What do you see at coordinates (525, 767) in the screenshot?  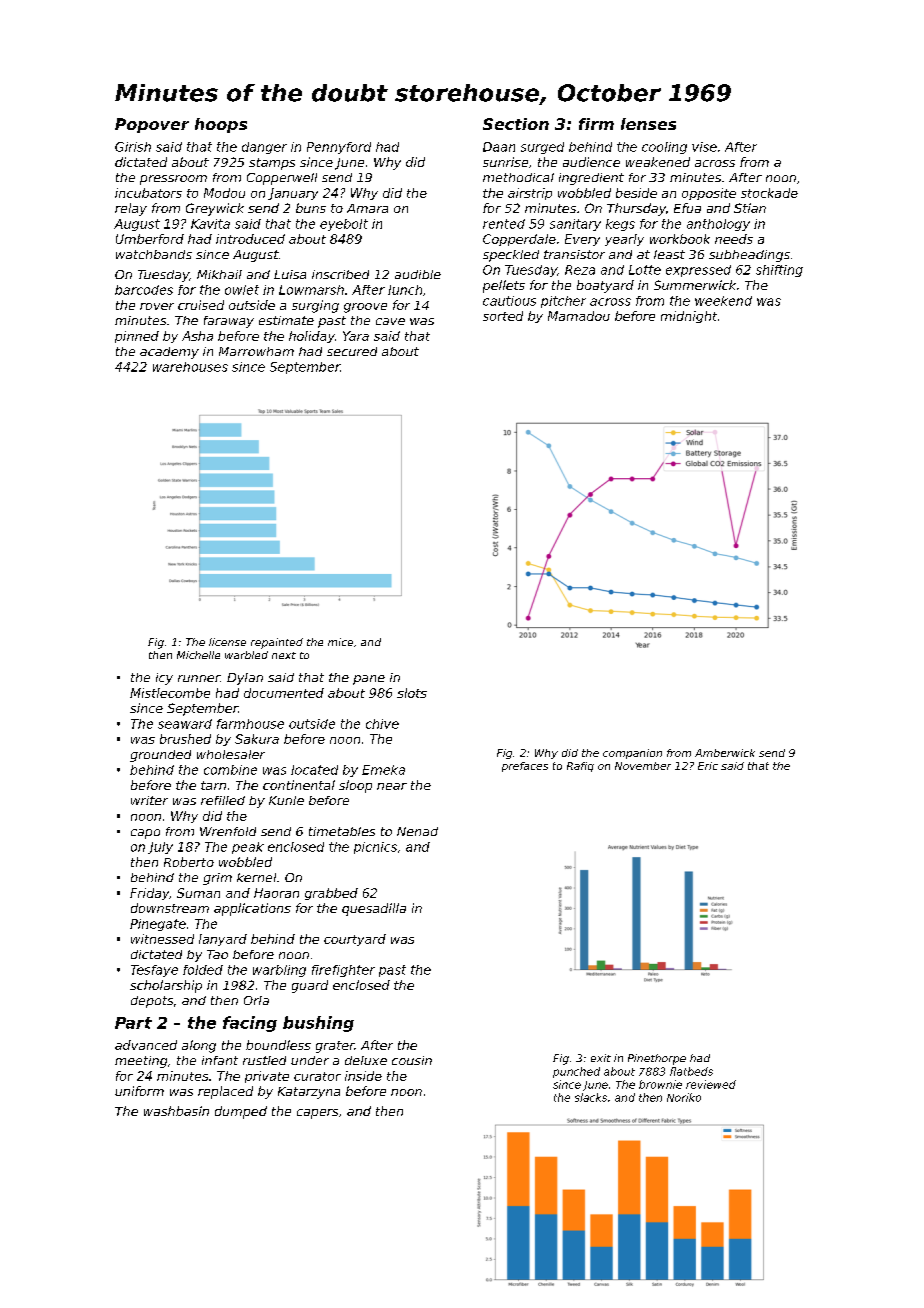 I see `prefaces` at bounding box center [525, 767].
